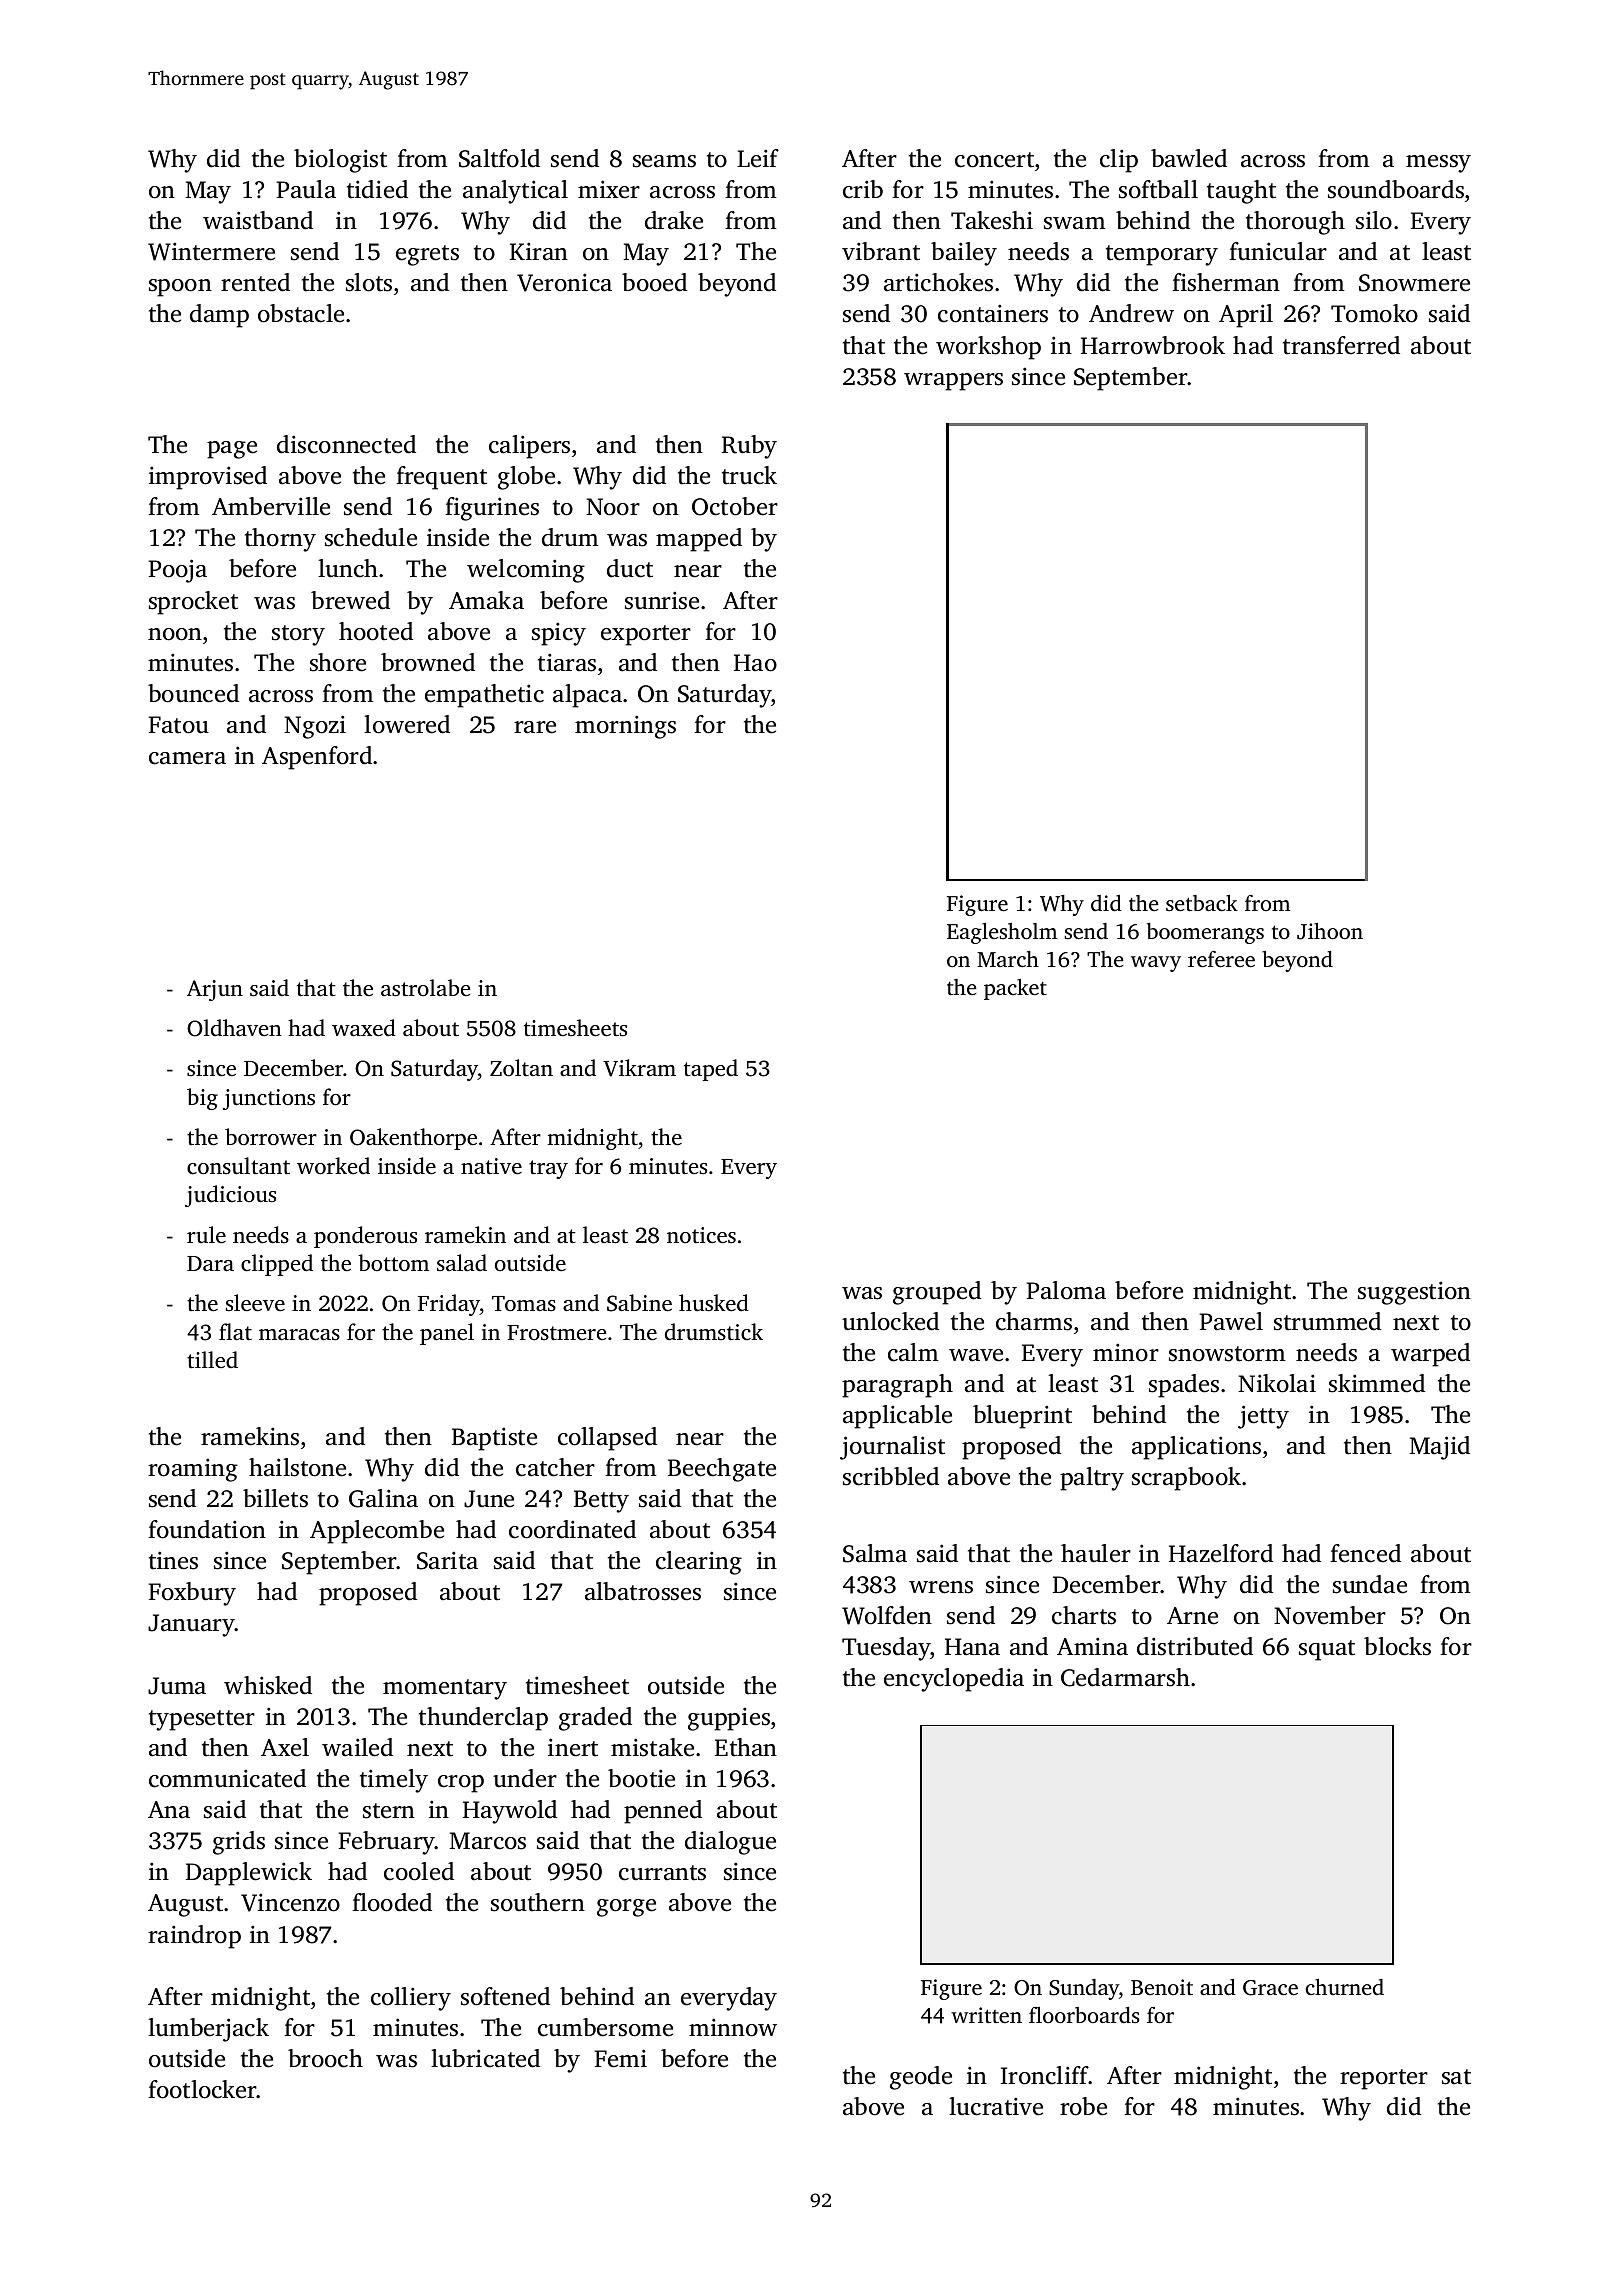  What do you see at coordinates (377, 189) in the screenshot?
I see `tidied` at bounding box center [377, 189].
